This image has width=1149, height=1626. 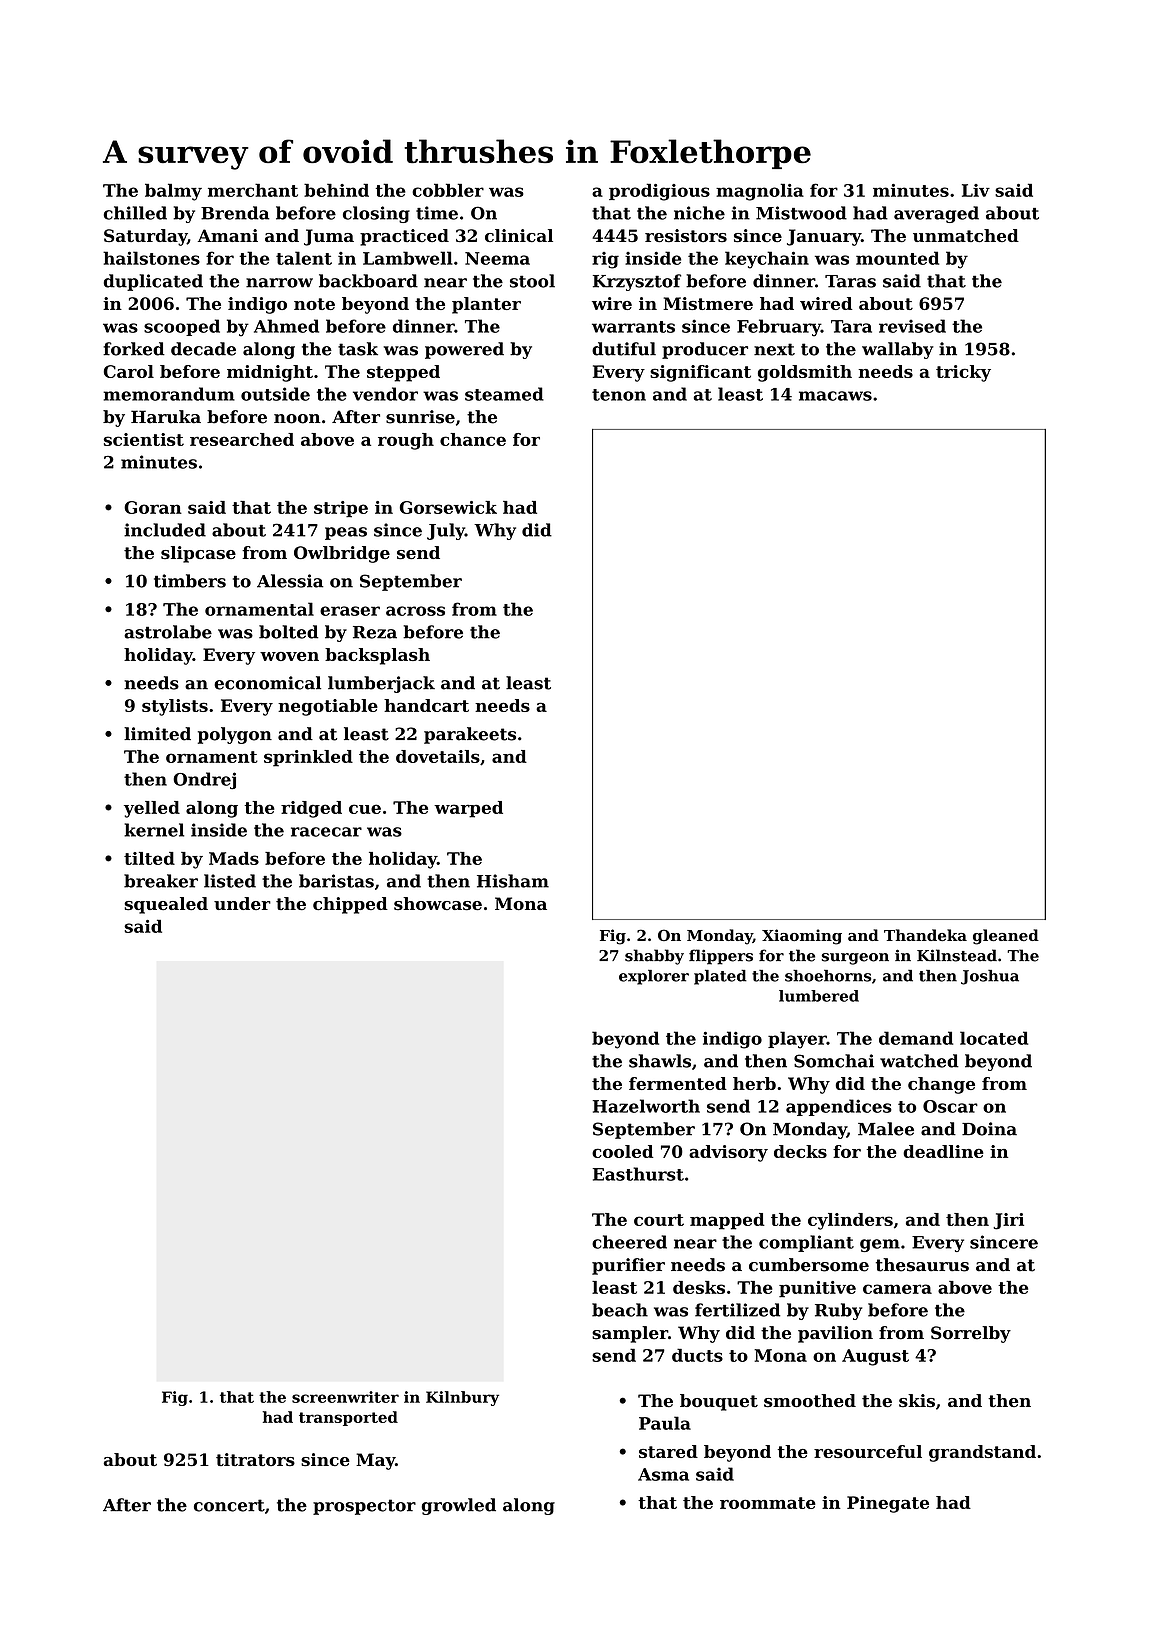 I want to click on Xiaoming, so click(x=802, y=937).
